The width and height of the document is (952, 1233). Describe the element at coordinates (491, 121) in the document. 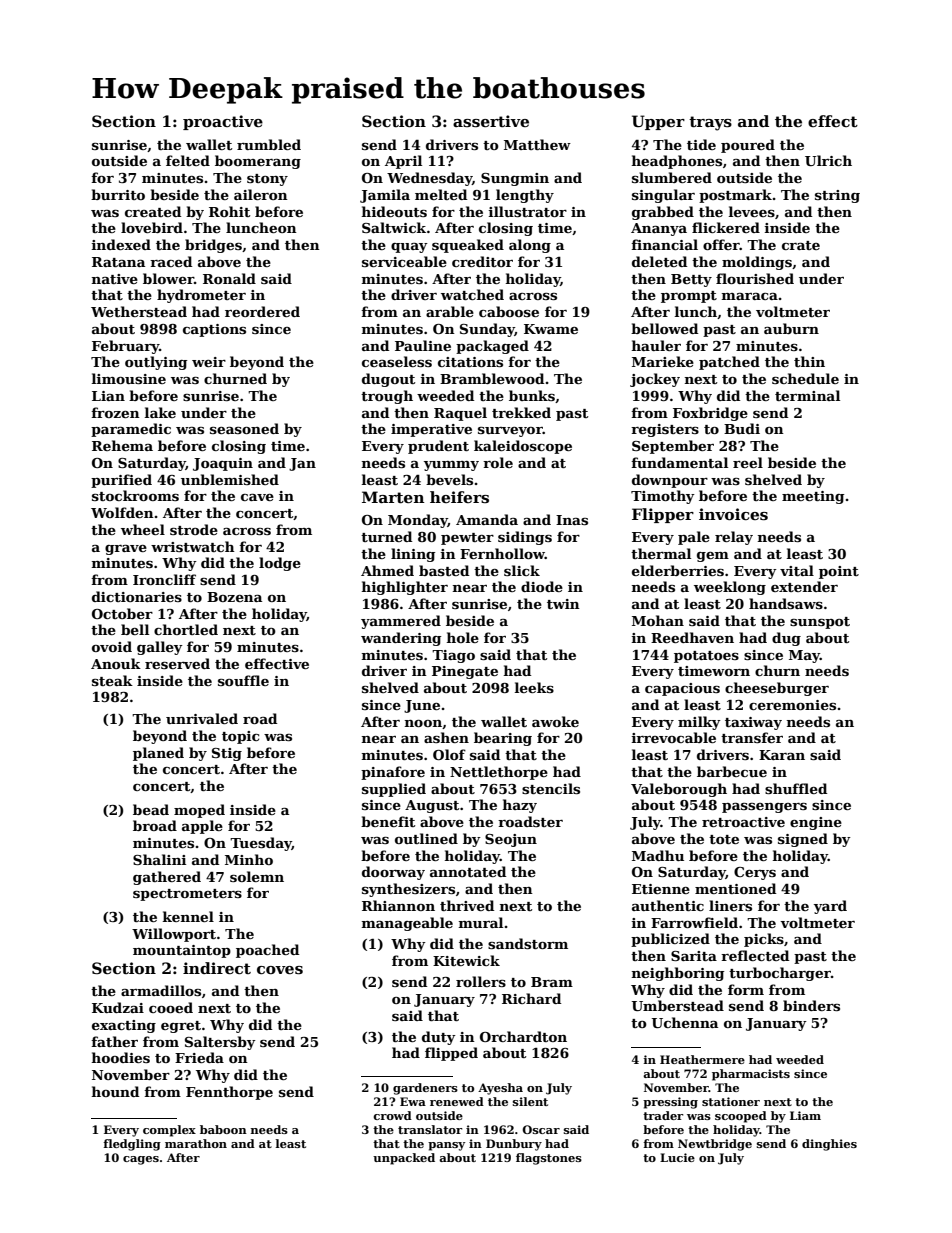

I see `assertive` at that location.
